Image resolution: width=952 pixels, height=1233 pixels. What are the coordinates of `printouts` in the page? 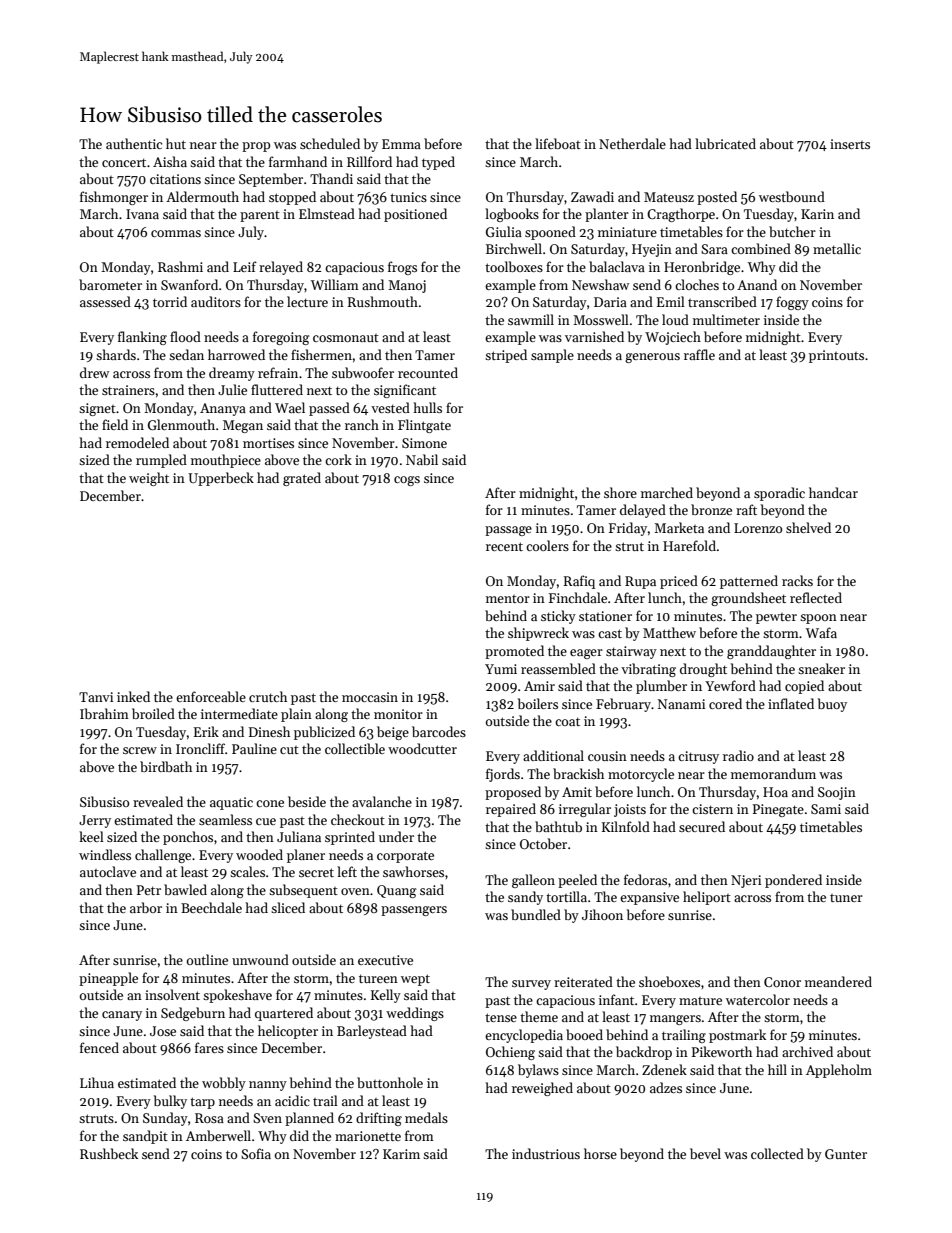 It's located at (836, 356).
